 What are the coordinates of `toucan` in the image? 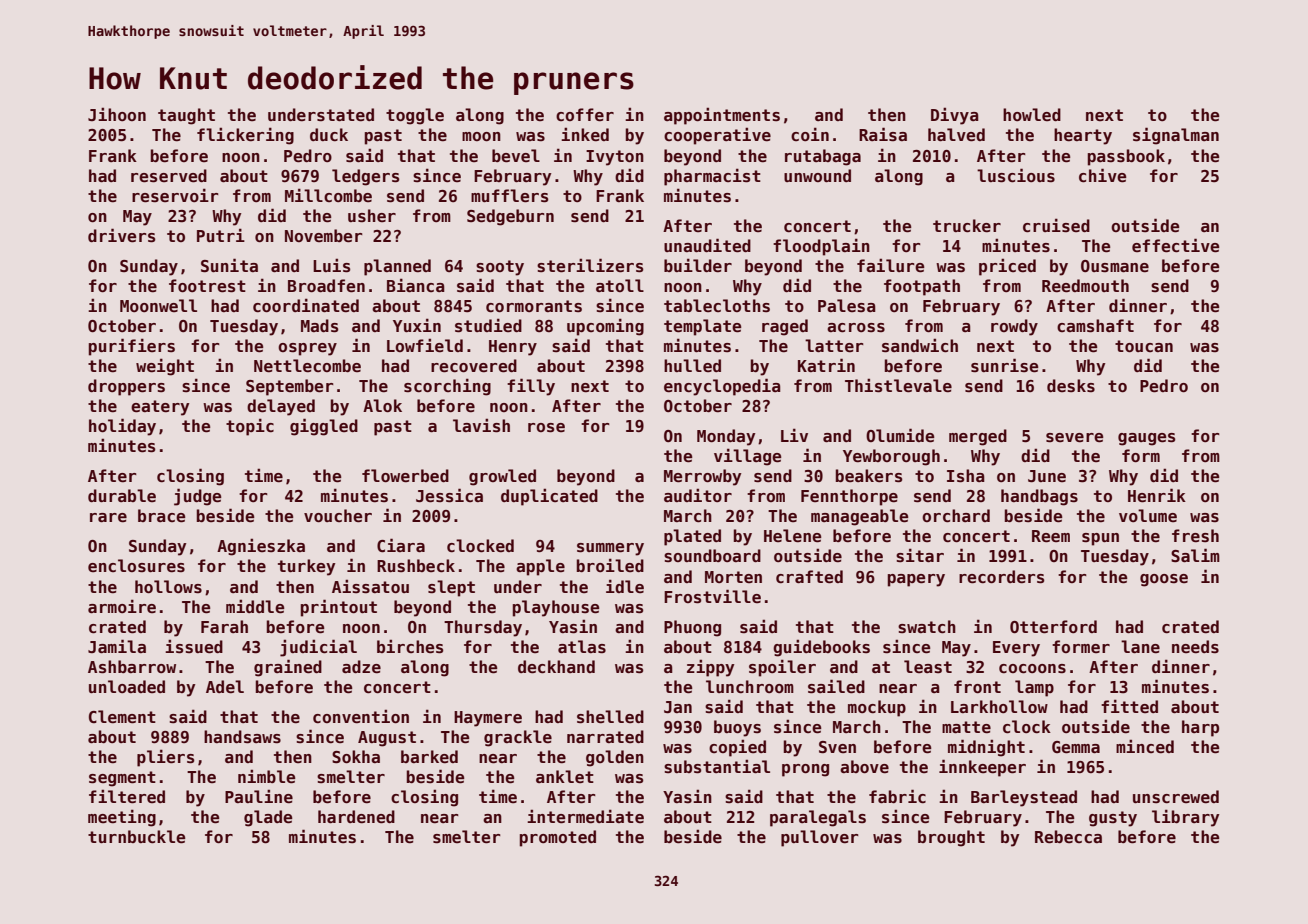 It's located at (1144, 346).
